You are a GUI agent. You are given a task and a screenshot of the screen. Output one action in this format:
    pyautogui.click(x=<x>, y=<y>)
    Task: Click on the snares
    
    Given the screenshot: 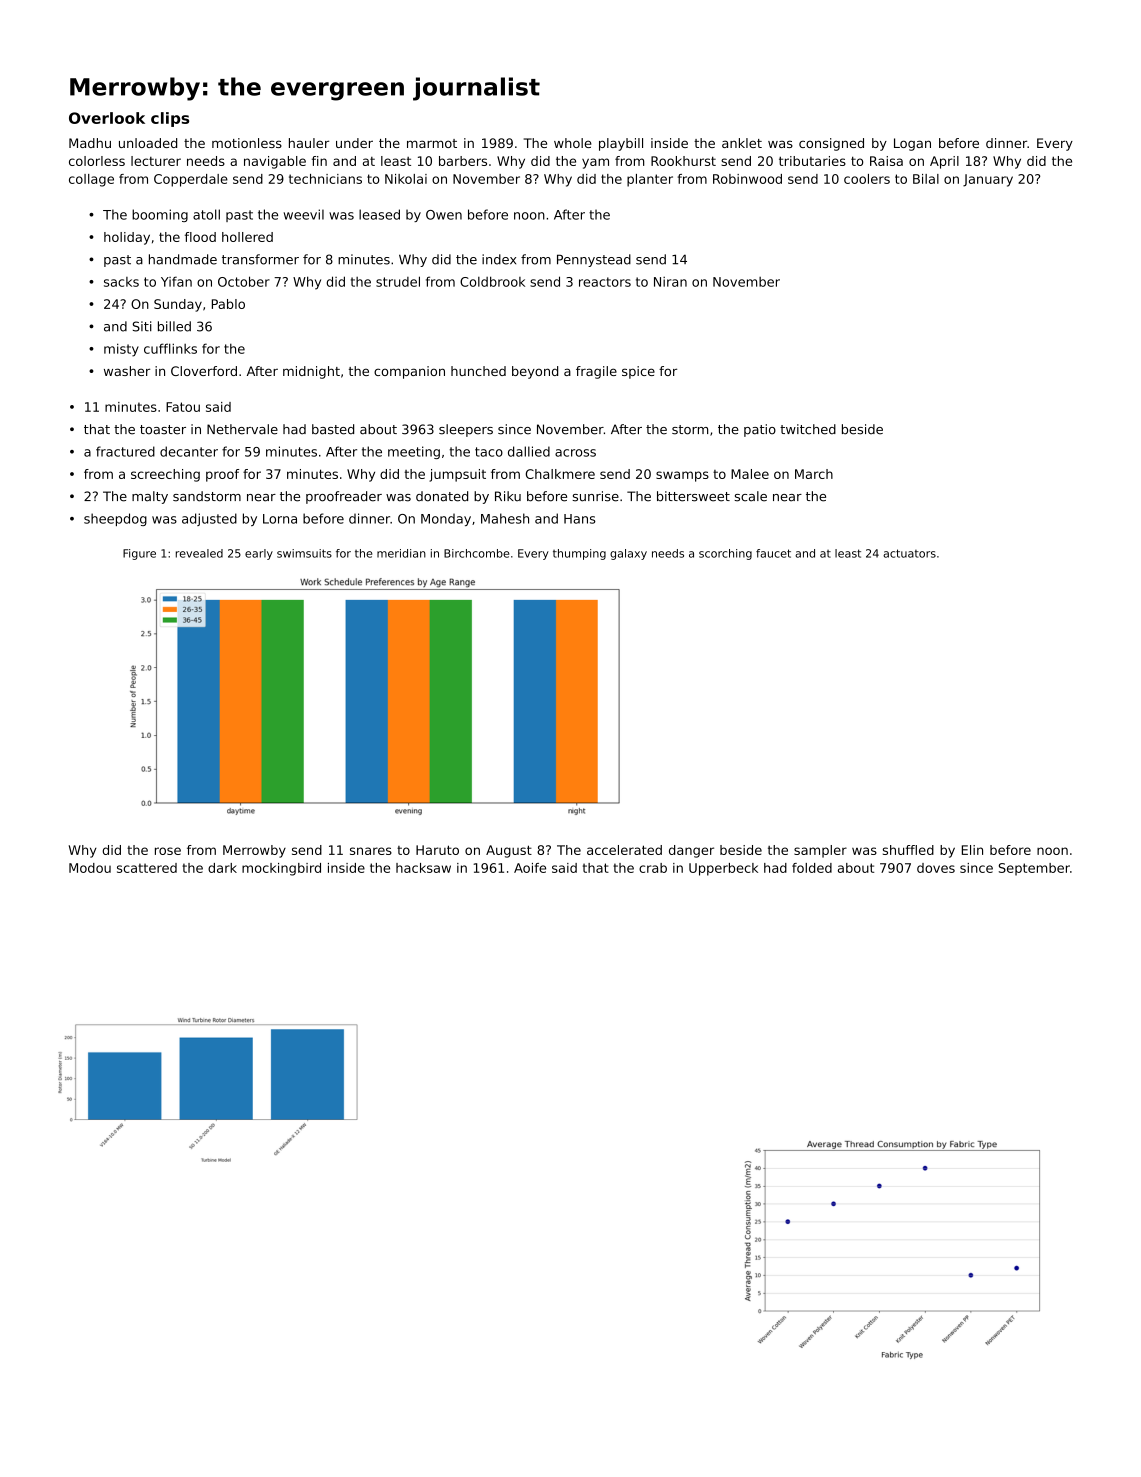 What is the action you would take?
    pyautogui.click(x=371, y=851)
